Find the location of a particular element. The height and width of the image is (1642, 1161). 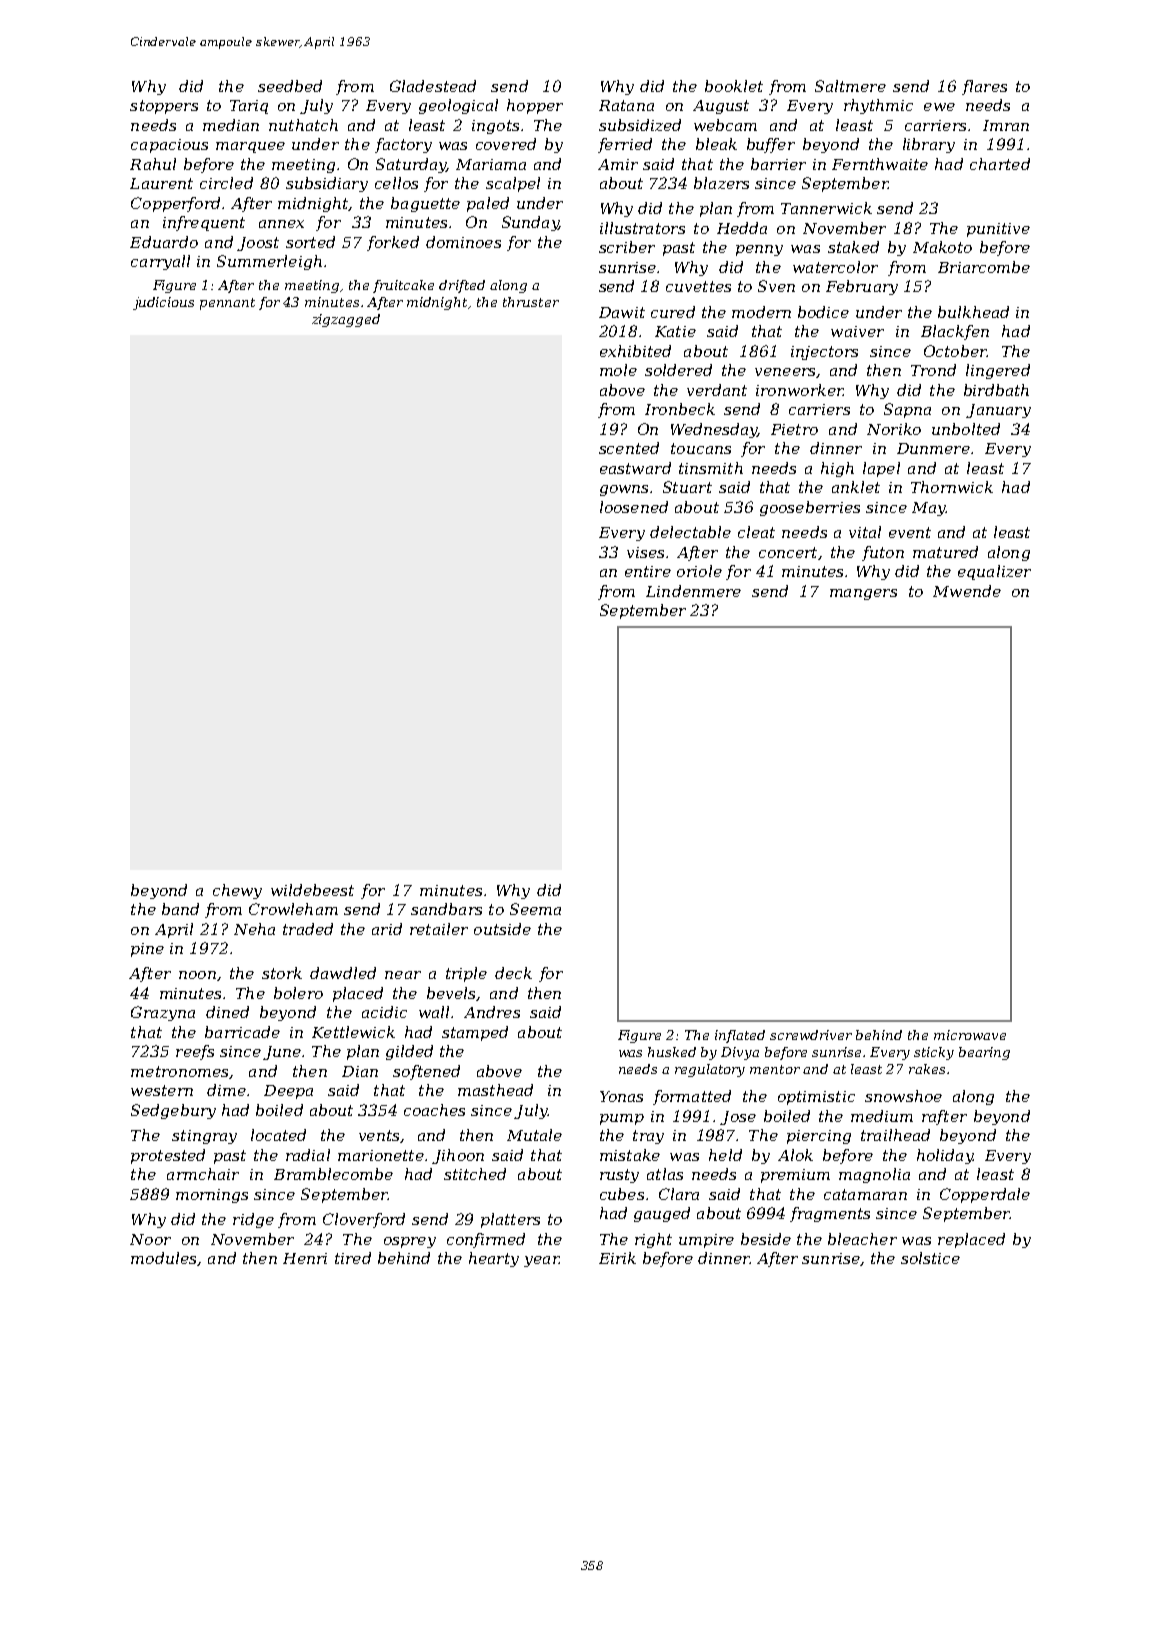

rhythmic is located at coordinates (878, 106).
